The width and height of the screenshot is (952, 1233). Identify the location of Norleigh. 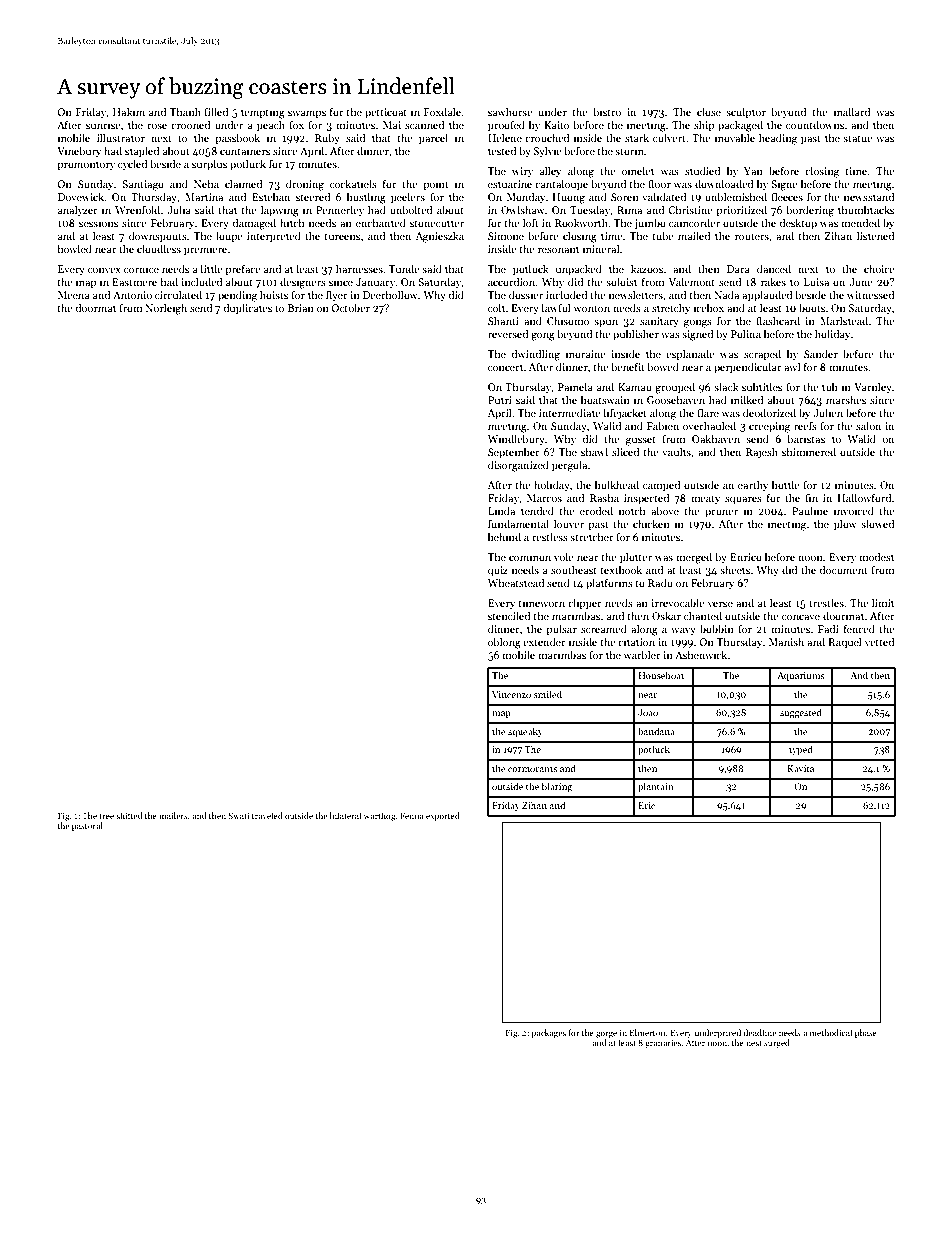
(166, 309).
